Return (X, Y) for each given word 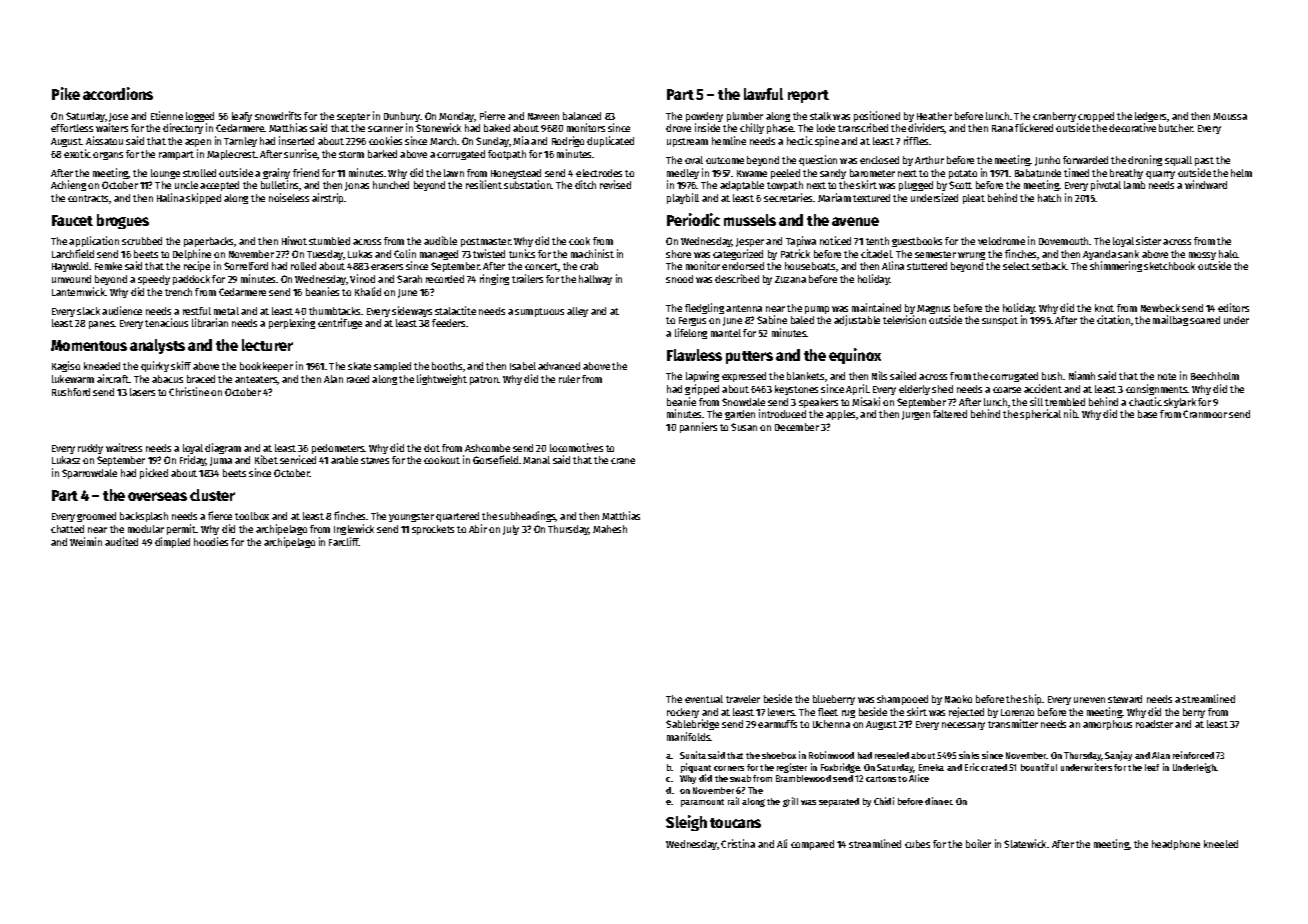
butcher (1176, 128)
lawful (763, 94)
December (797, 427)
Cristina (738, 843)
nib (1071, 413)
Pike (66, 93)
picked (154, 473)
